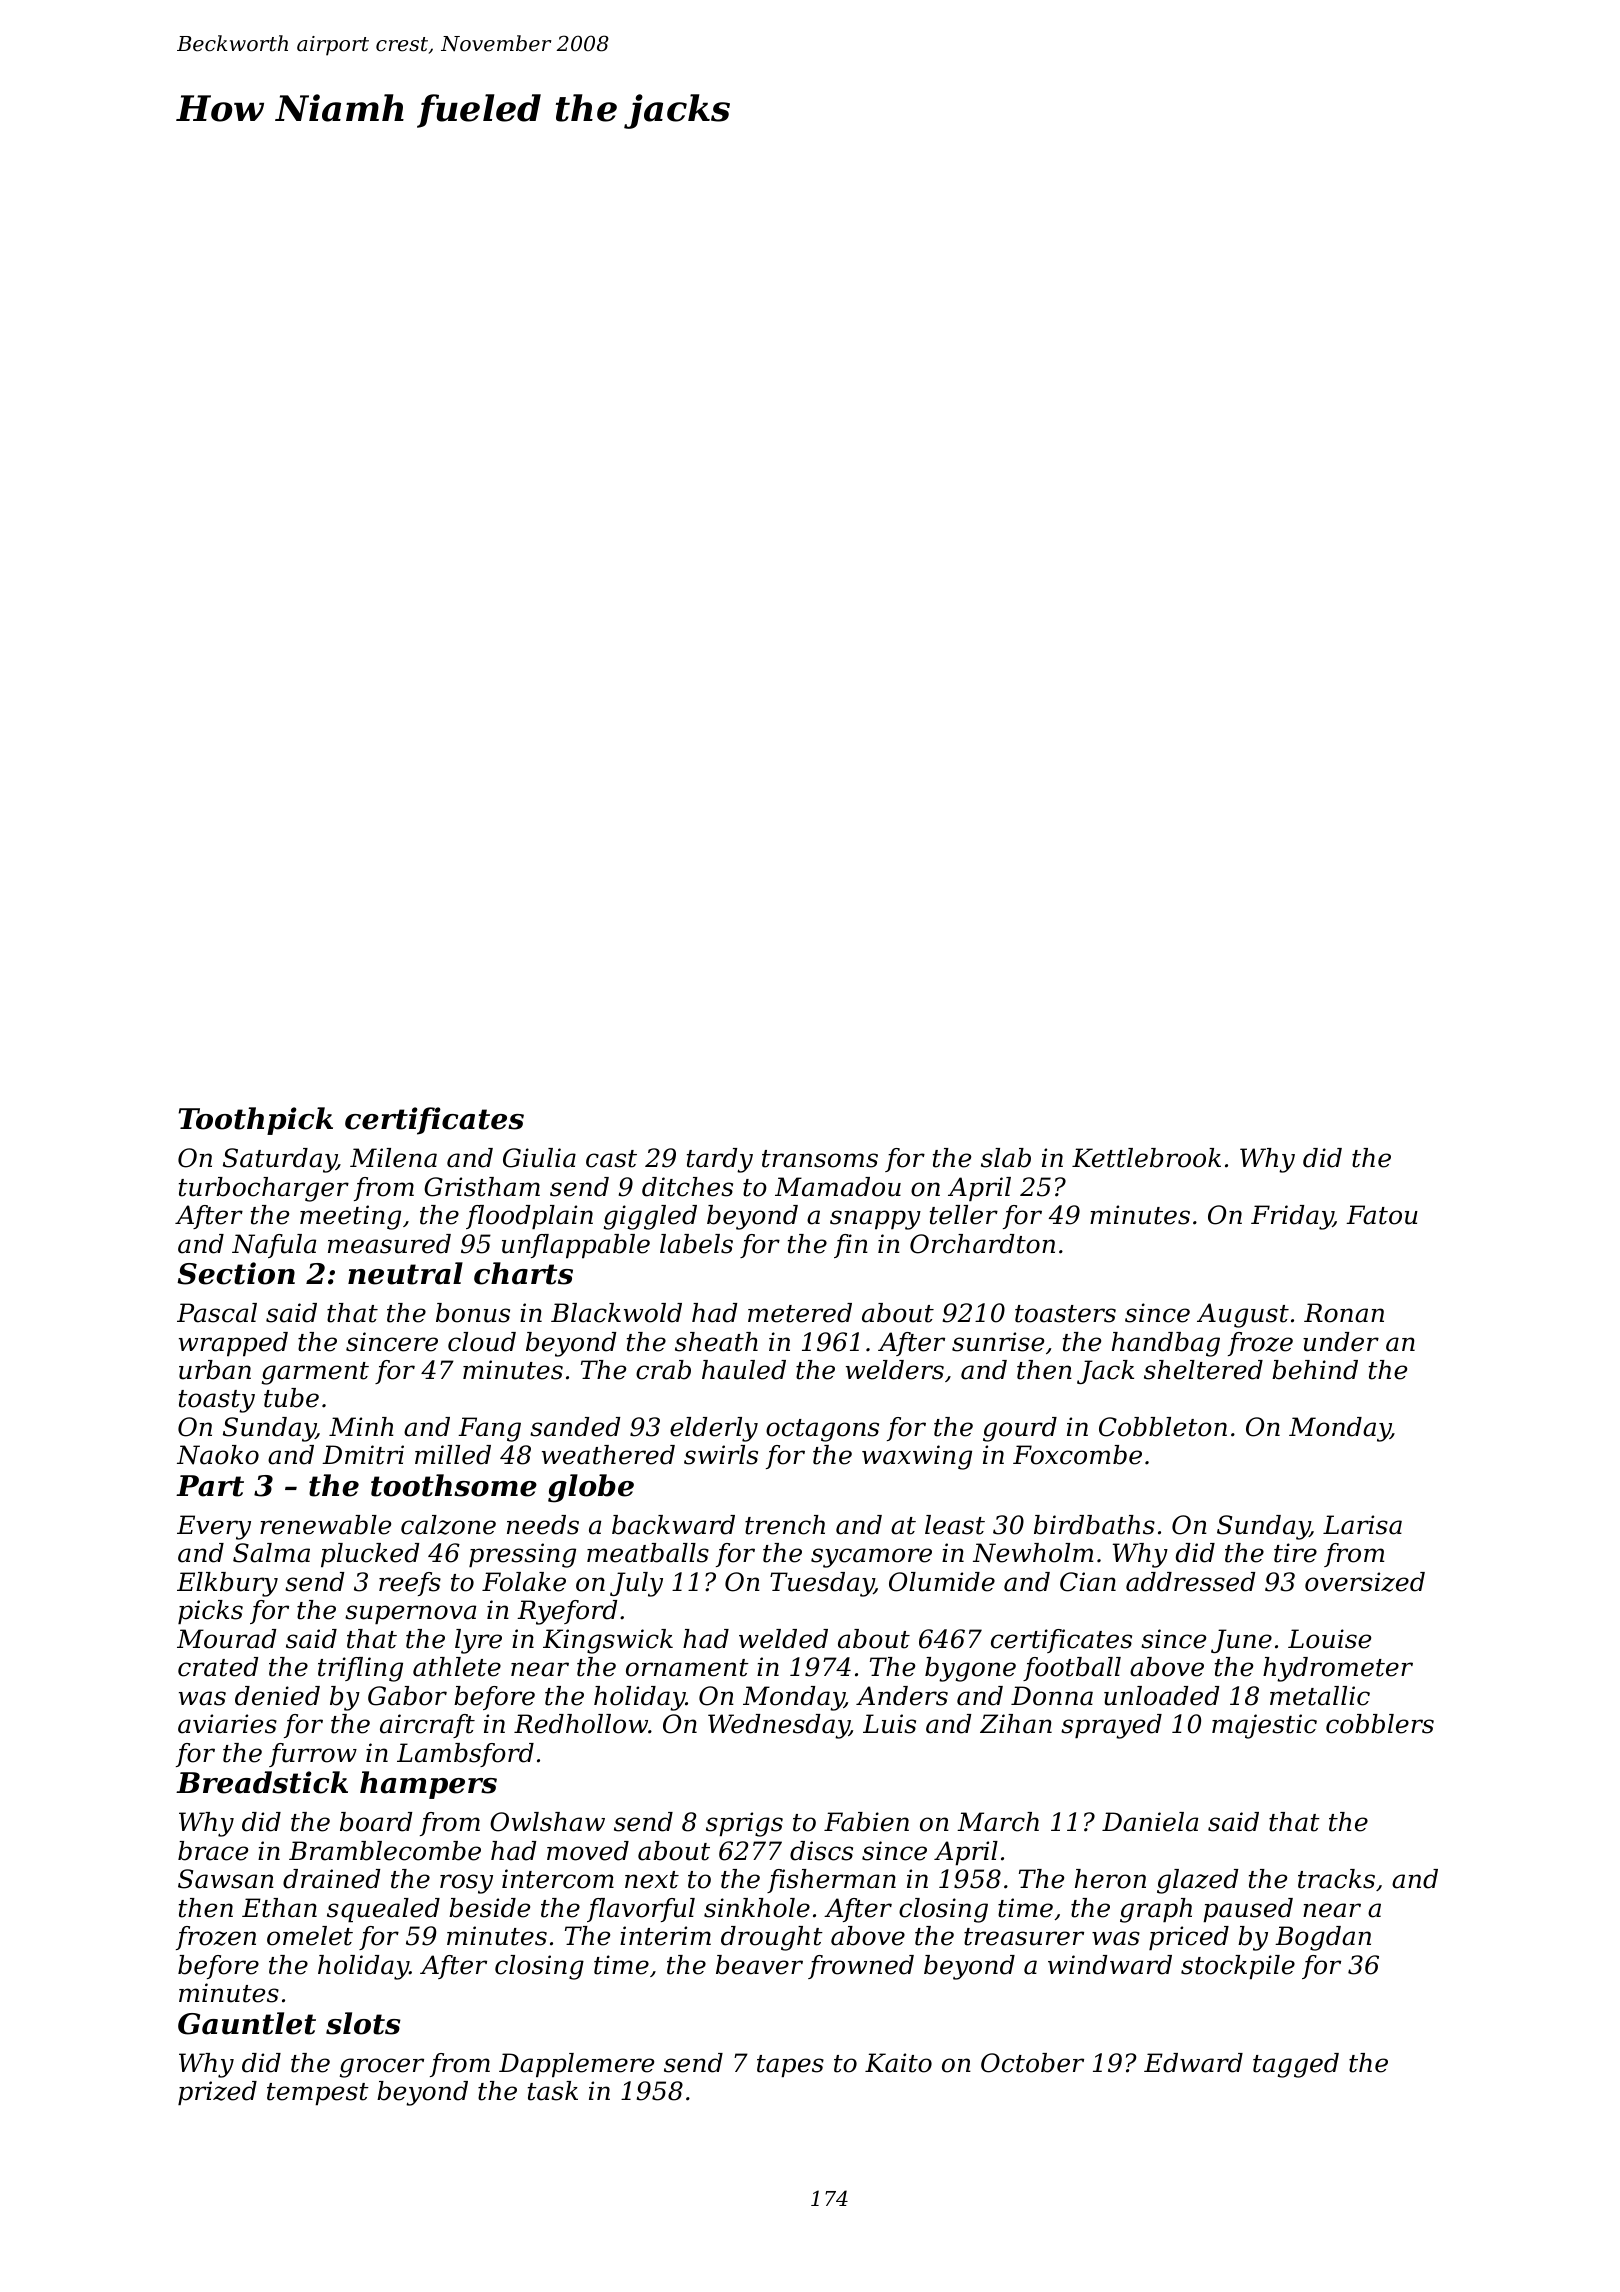 The width and height of the document is (1620, 2292). What do you see at coordinates (1362, 1525) in the document?
I see `Larisa` at bounding box center [1362, 1525].
